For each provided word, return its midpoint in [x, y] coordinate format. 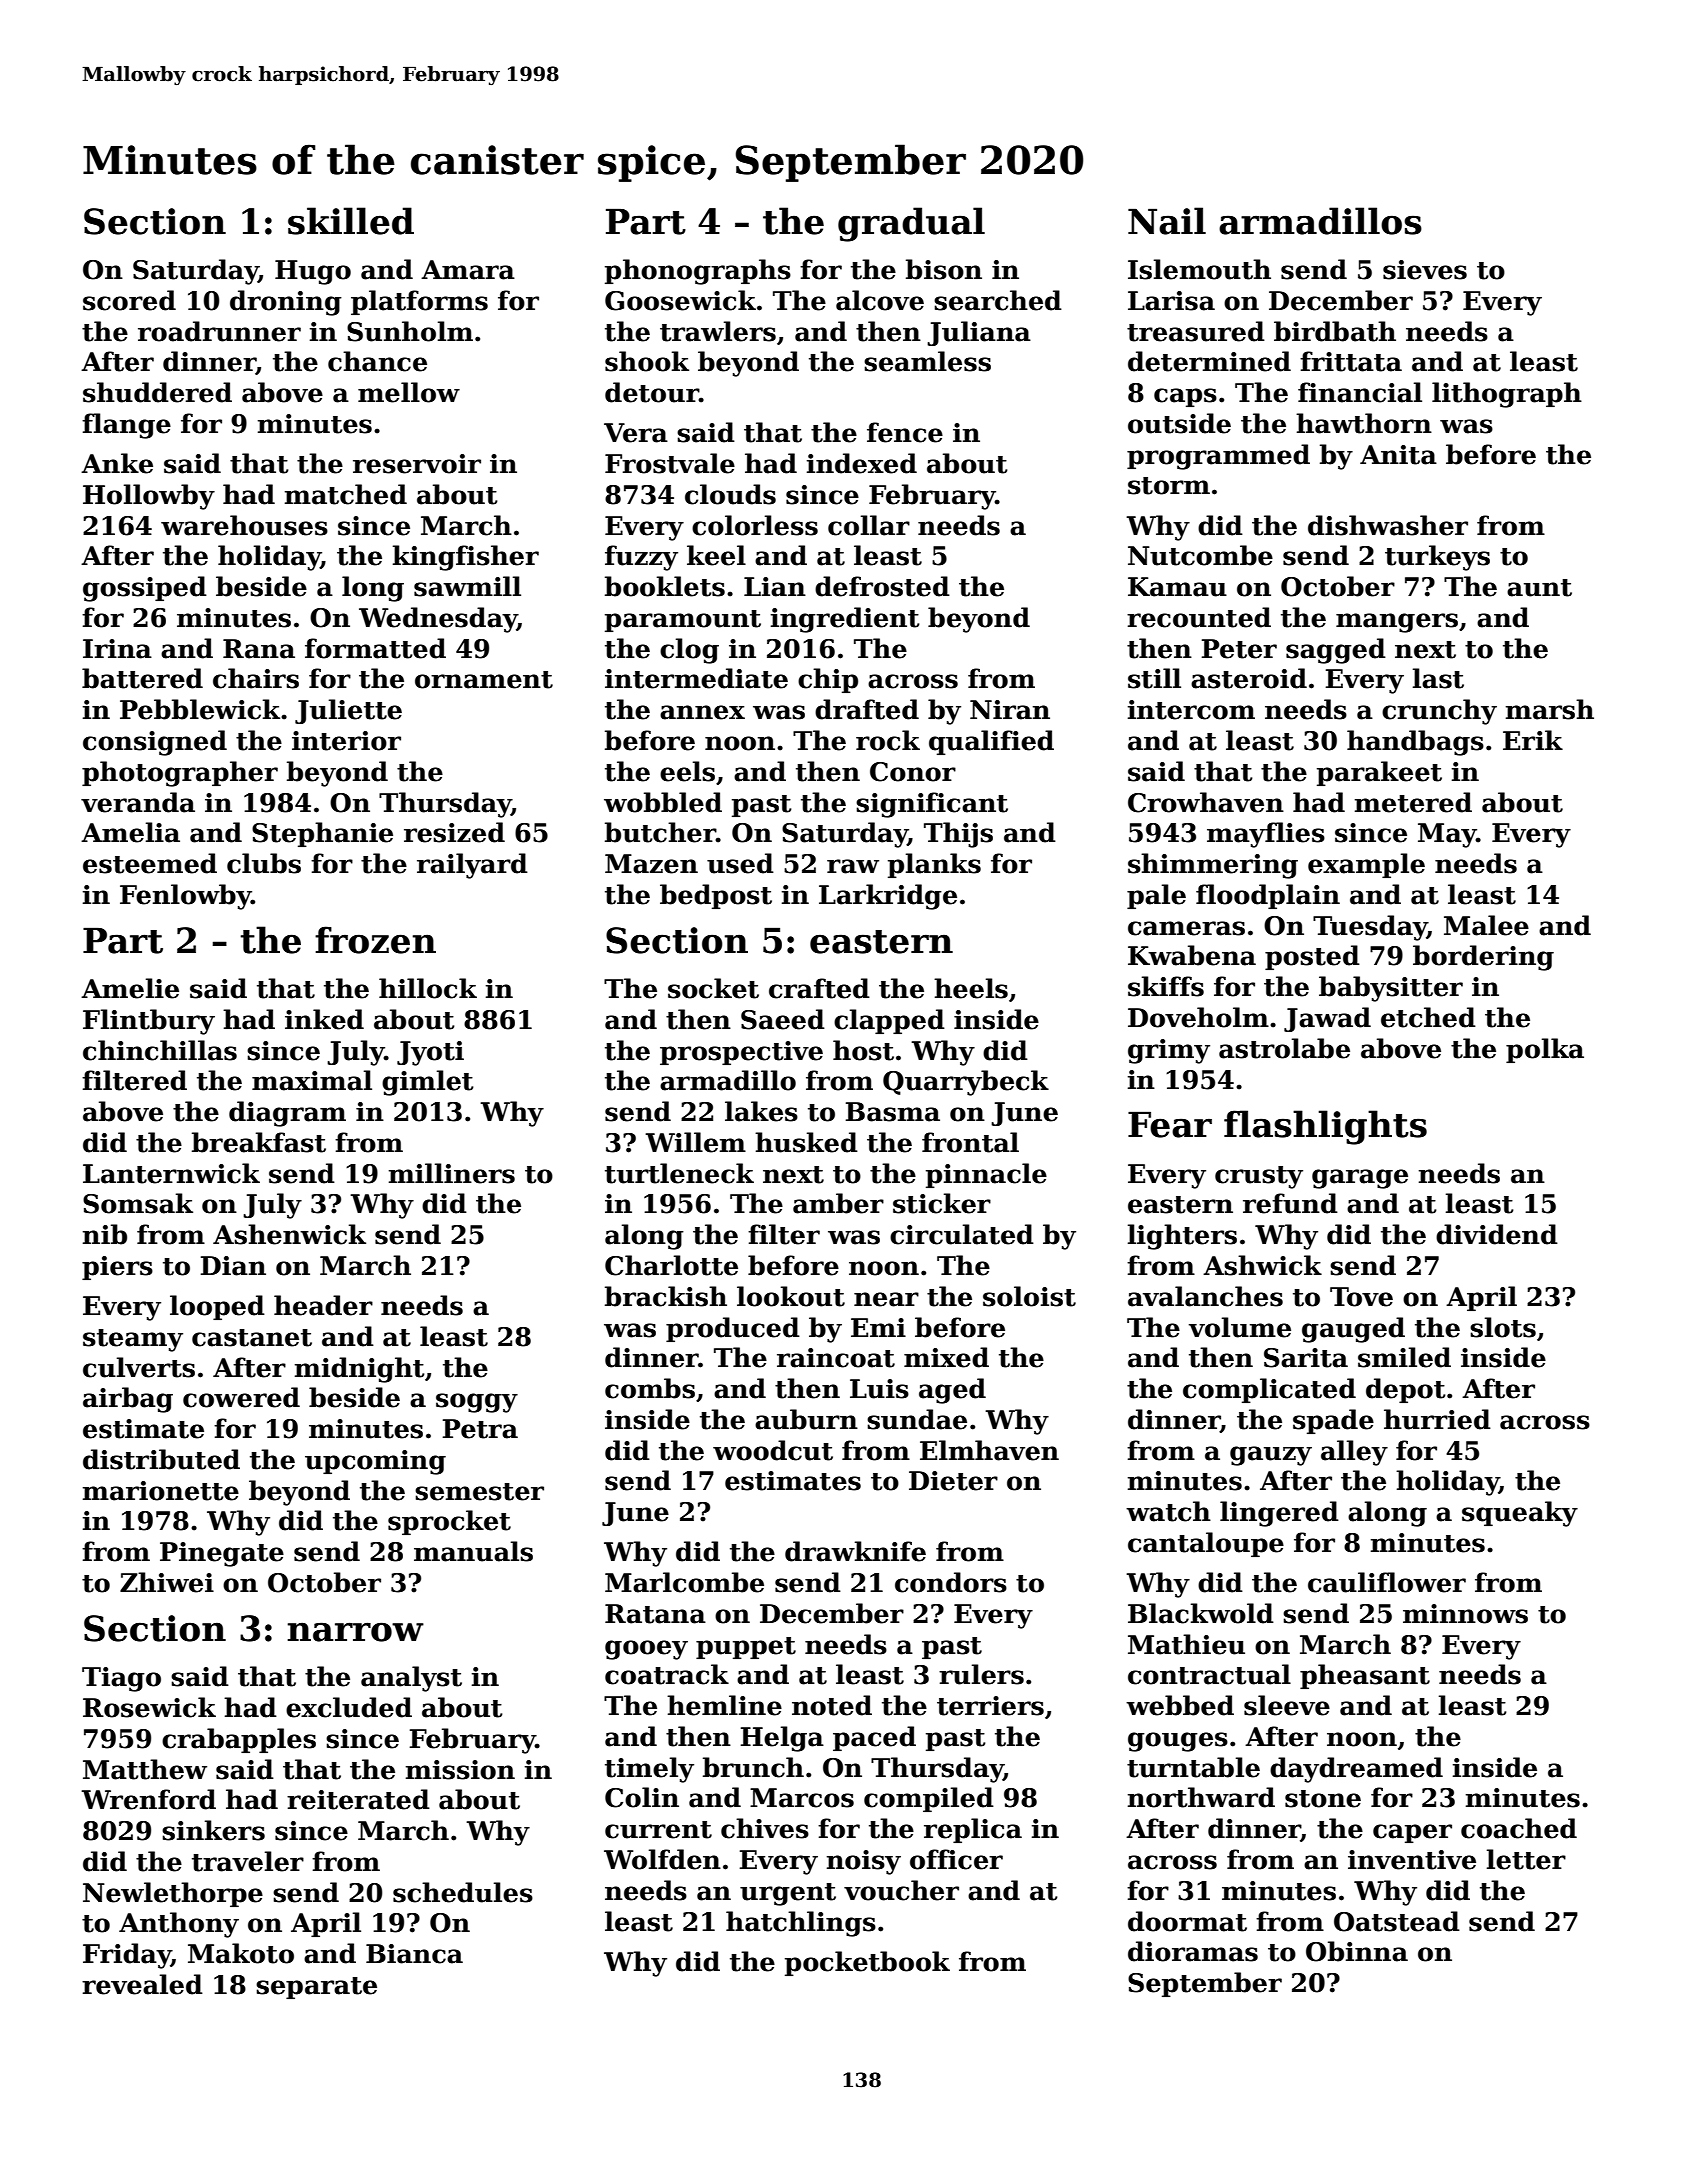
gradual [911, 224]
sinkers [213, 1830]
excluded [349, 1707]
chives [765, 1828]
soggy [477, 1403]
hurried [1437, 1419]
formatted [375, 648]
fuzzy [641, 558]
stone [1323, 1799]
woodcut [773, 1450]
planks [934, 865]
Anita [1398, 455]
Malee [1486, 925]
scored [129, 300]
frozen [375, 940]
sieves [1425, 270]
